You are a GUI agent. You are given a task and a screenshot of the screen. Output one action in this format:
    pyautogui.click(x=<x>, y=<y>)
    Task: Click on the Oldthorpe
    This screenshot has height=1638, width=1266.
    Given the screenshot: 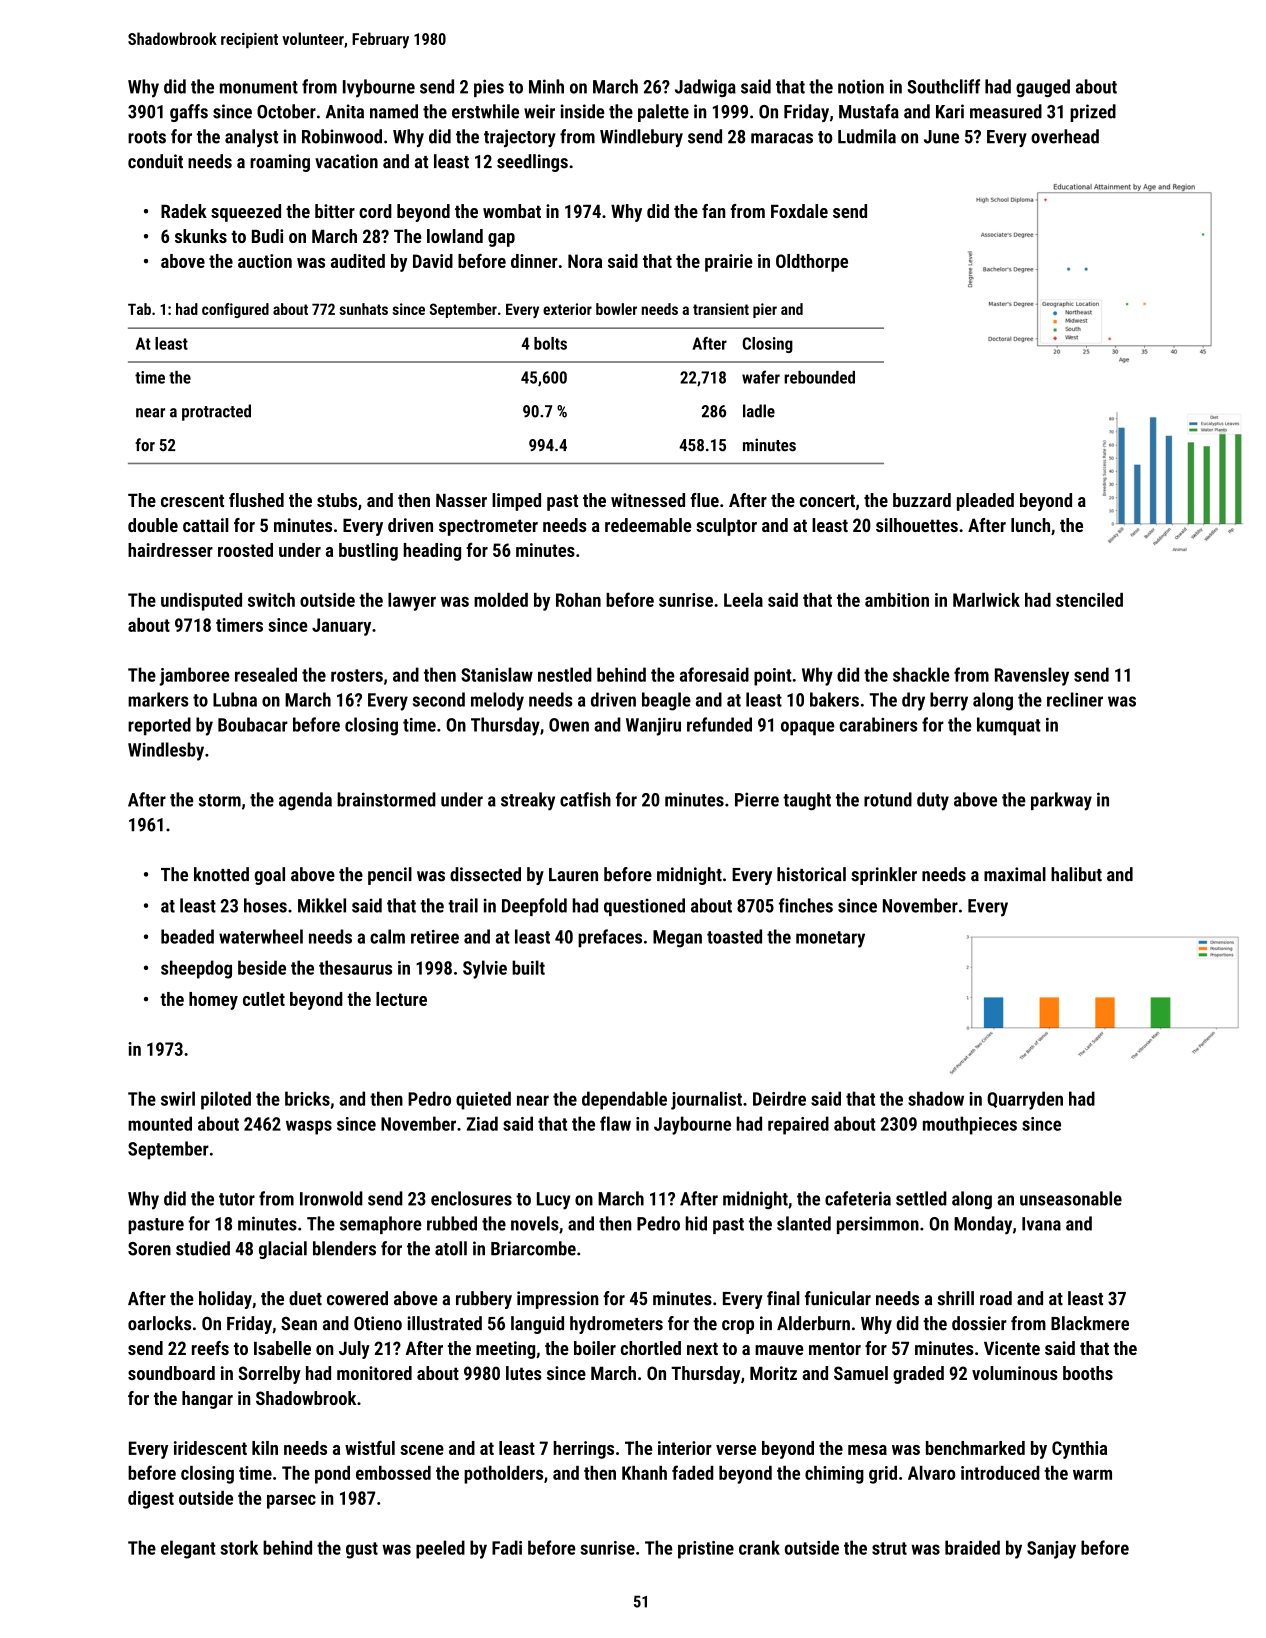 What is the action you would take?
    pyautogui.click(x=812, y=263)
